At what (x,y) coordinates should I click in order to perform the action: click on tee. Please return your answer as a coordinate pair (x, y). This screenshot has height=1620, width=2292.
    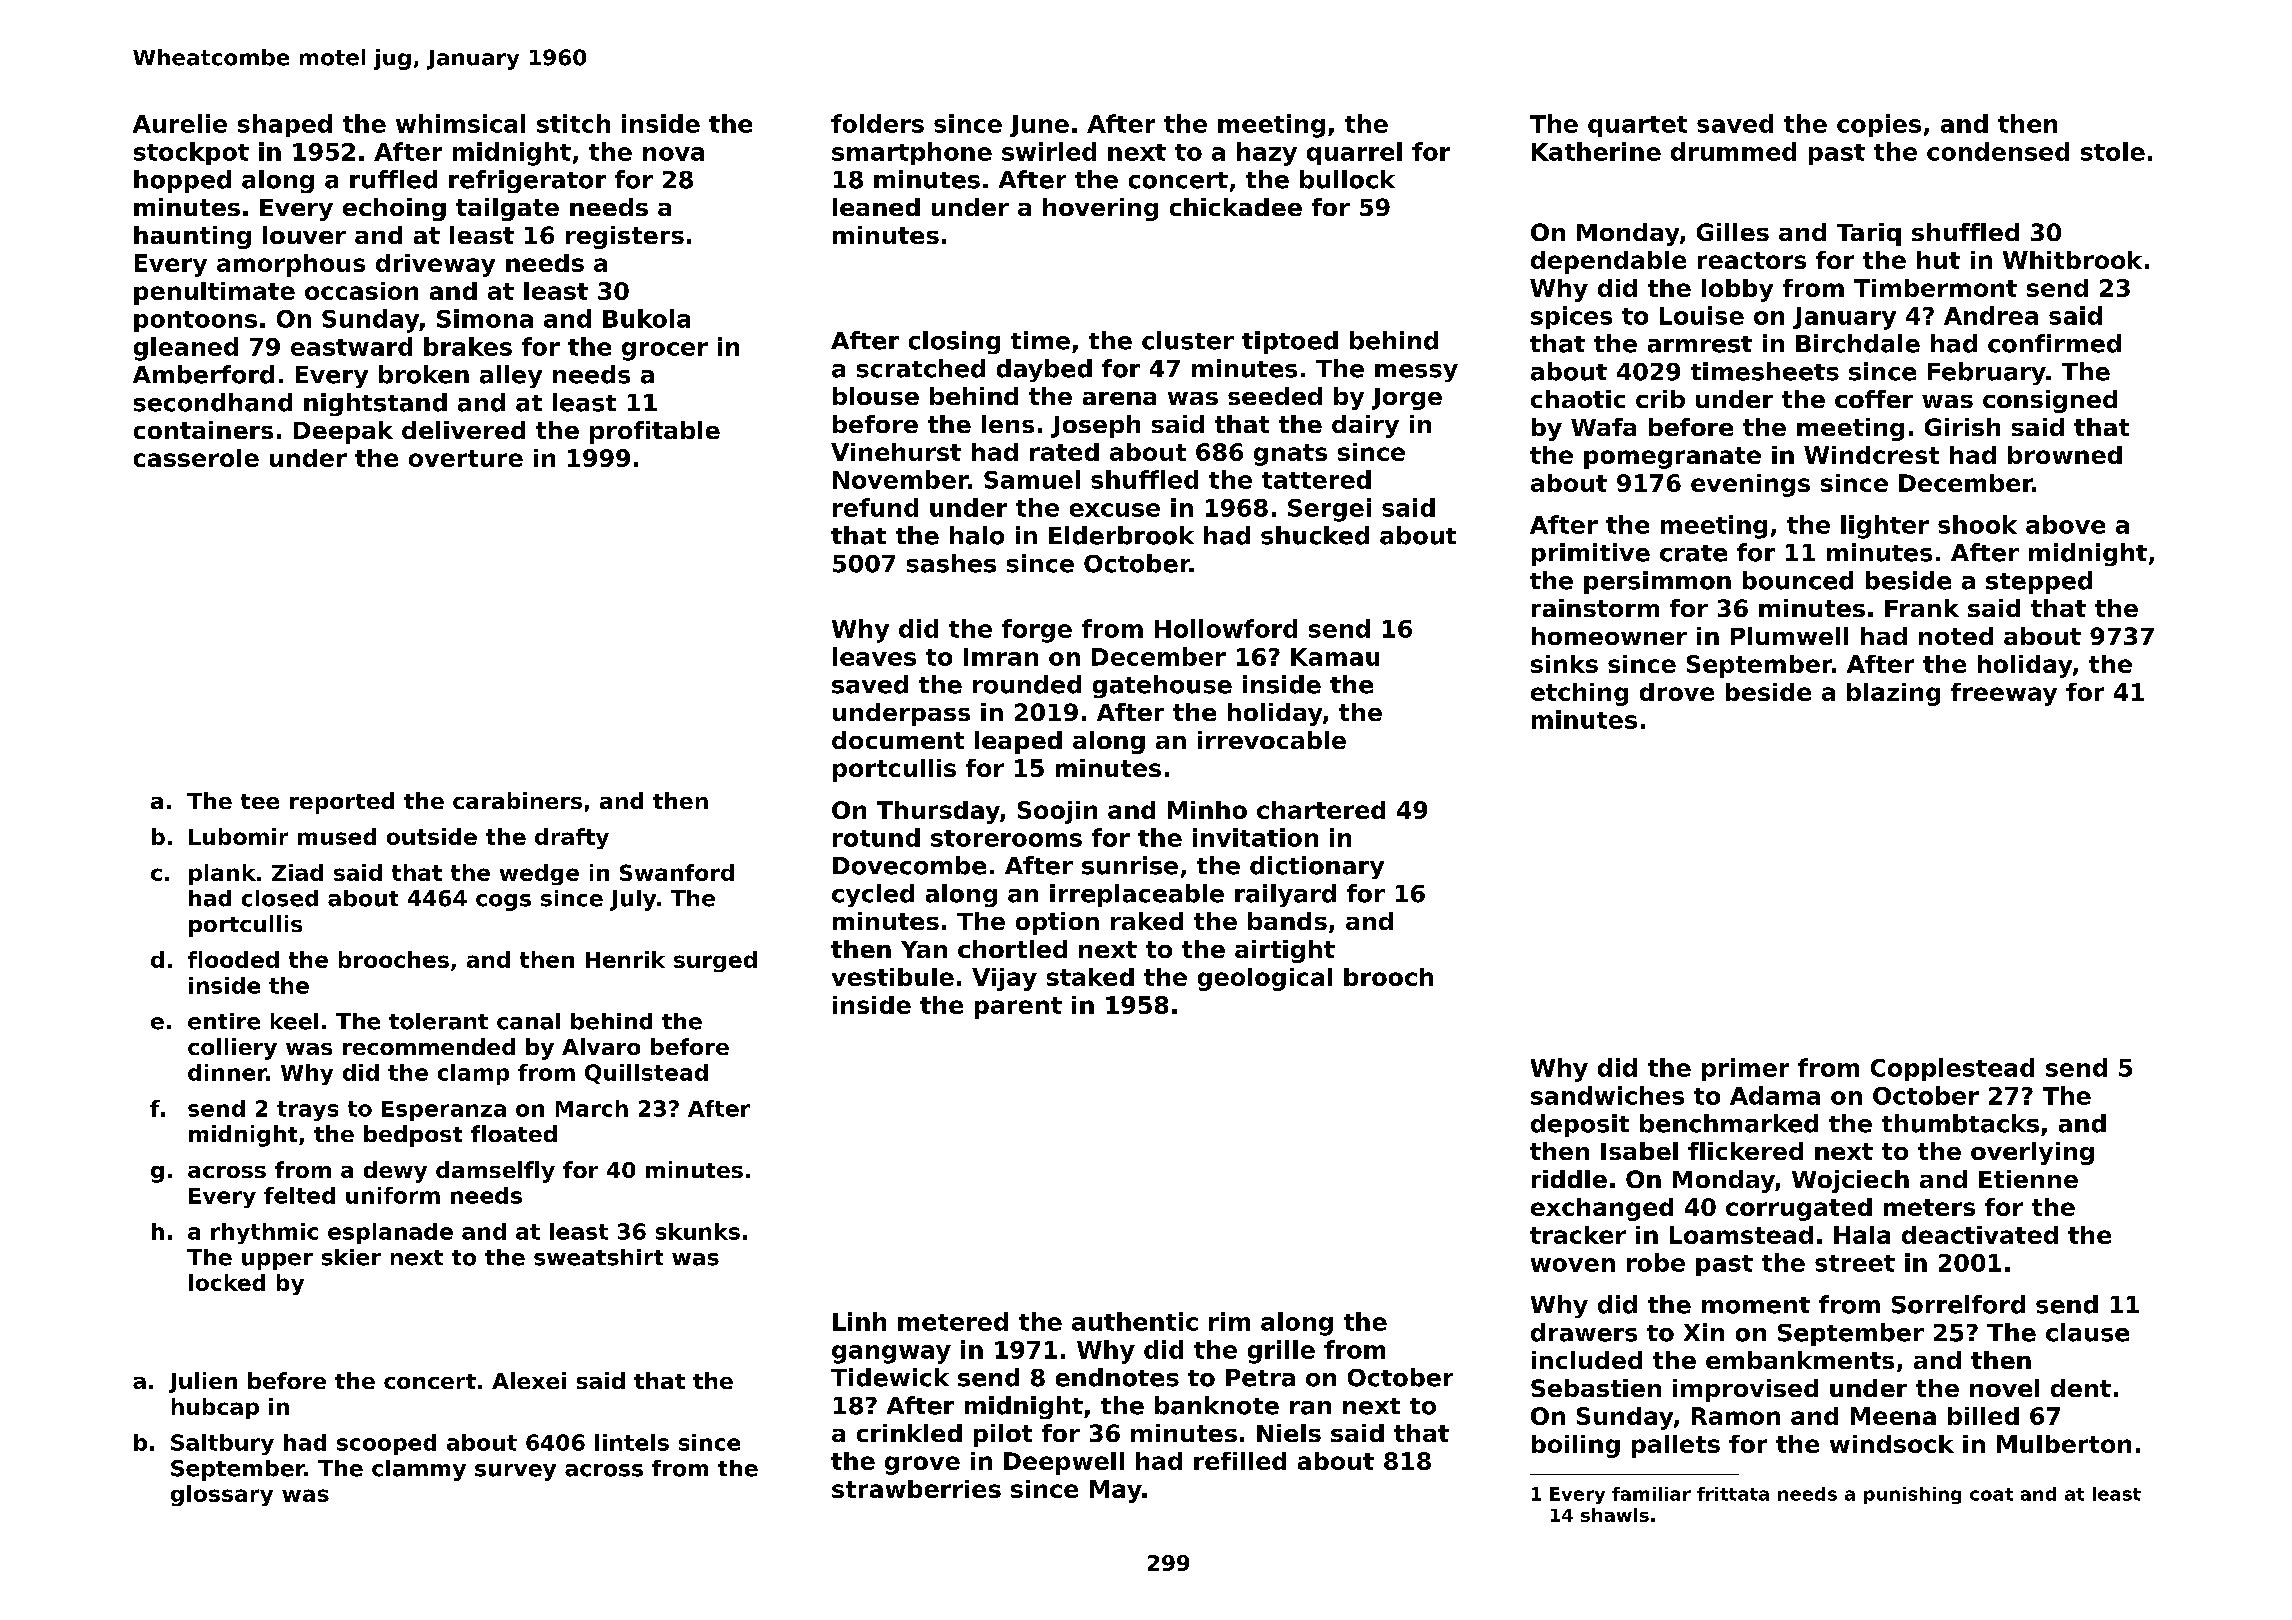
    Looking at the image, I should click on (260, 801).
